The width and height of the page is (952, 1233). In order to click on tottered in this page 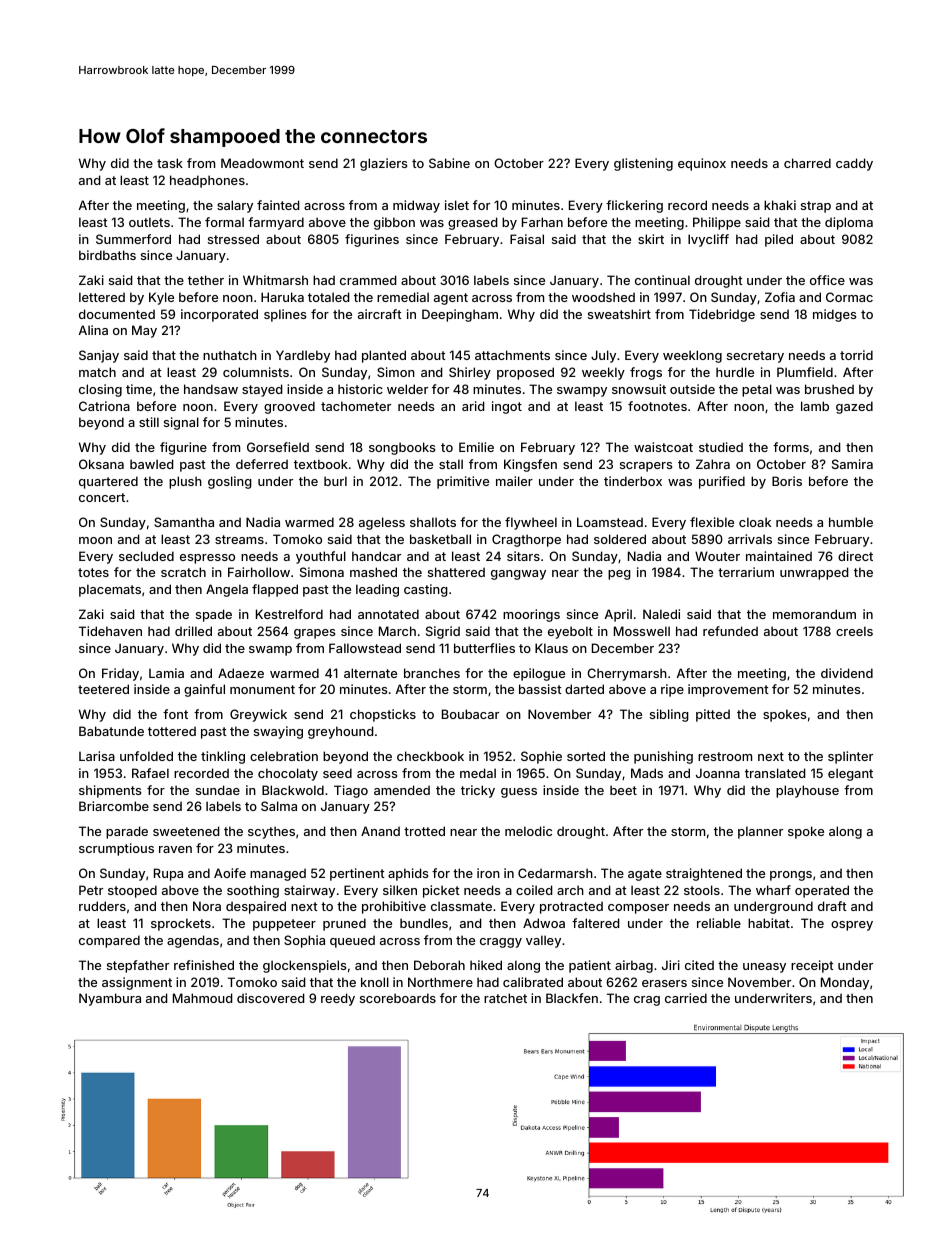, I will do `click(172, 731)`.
